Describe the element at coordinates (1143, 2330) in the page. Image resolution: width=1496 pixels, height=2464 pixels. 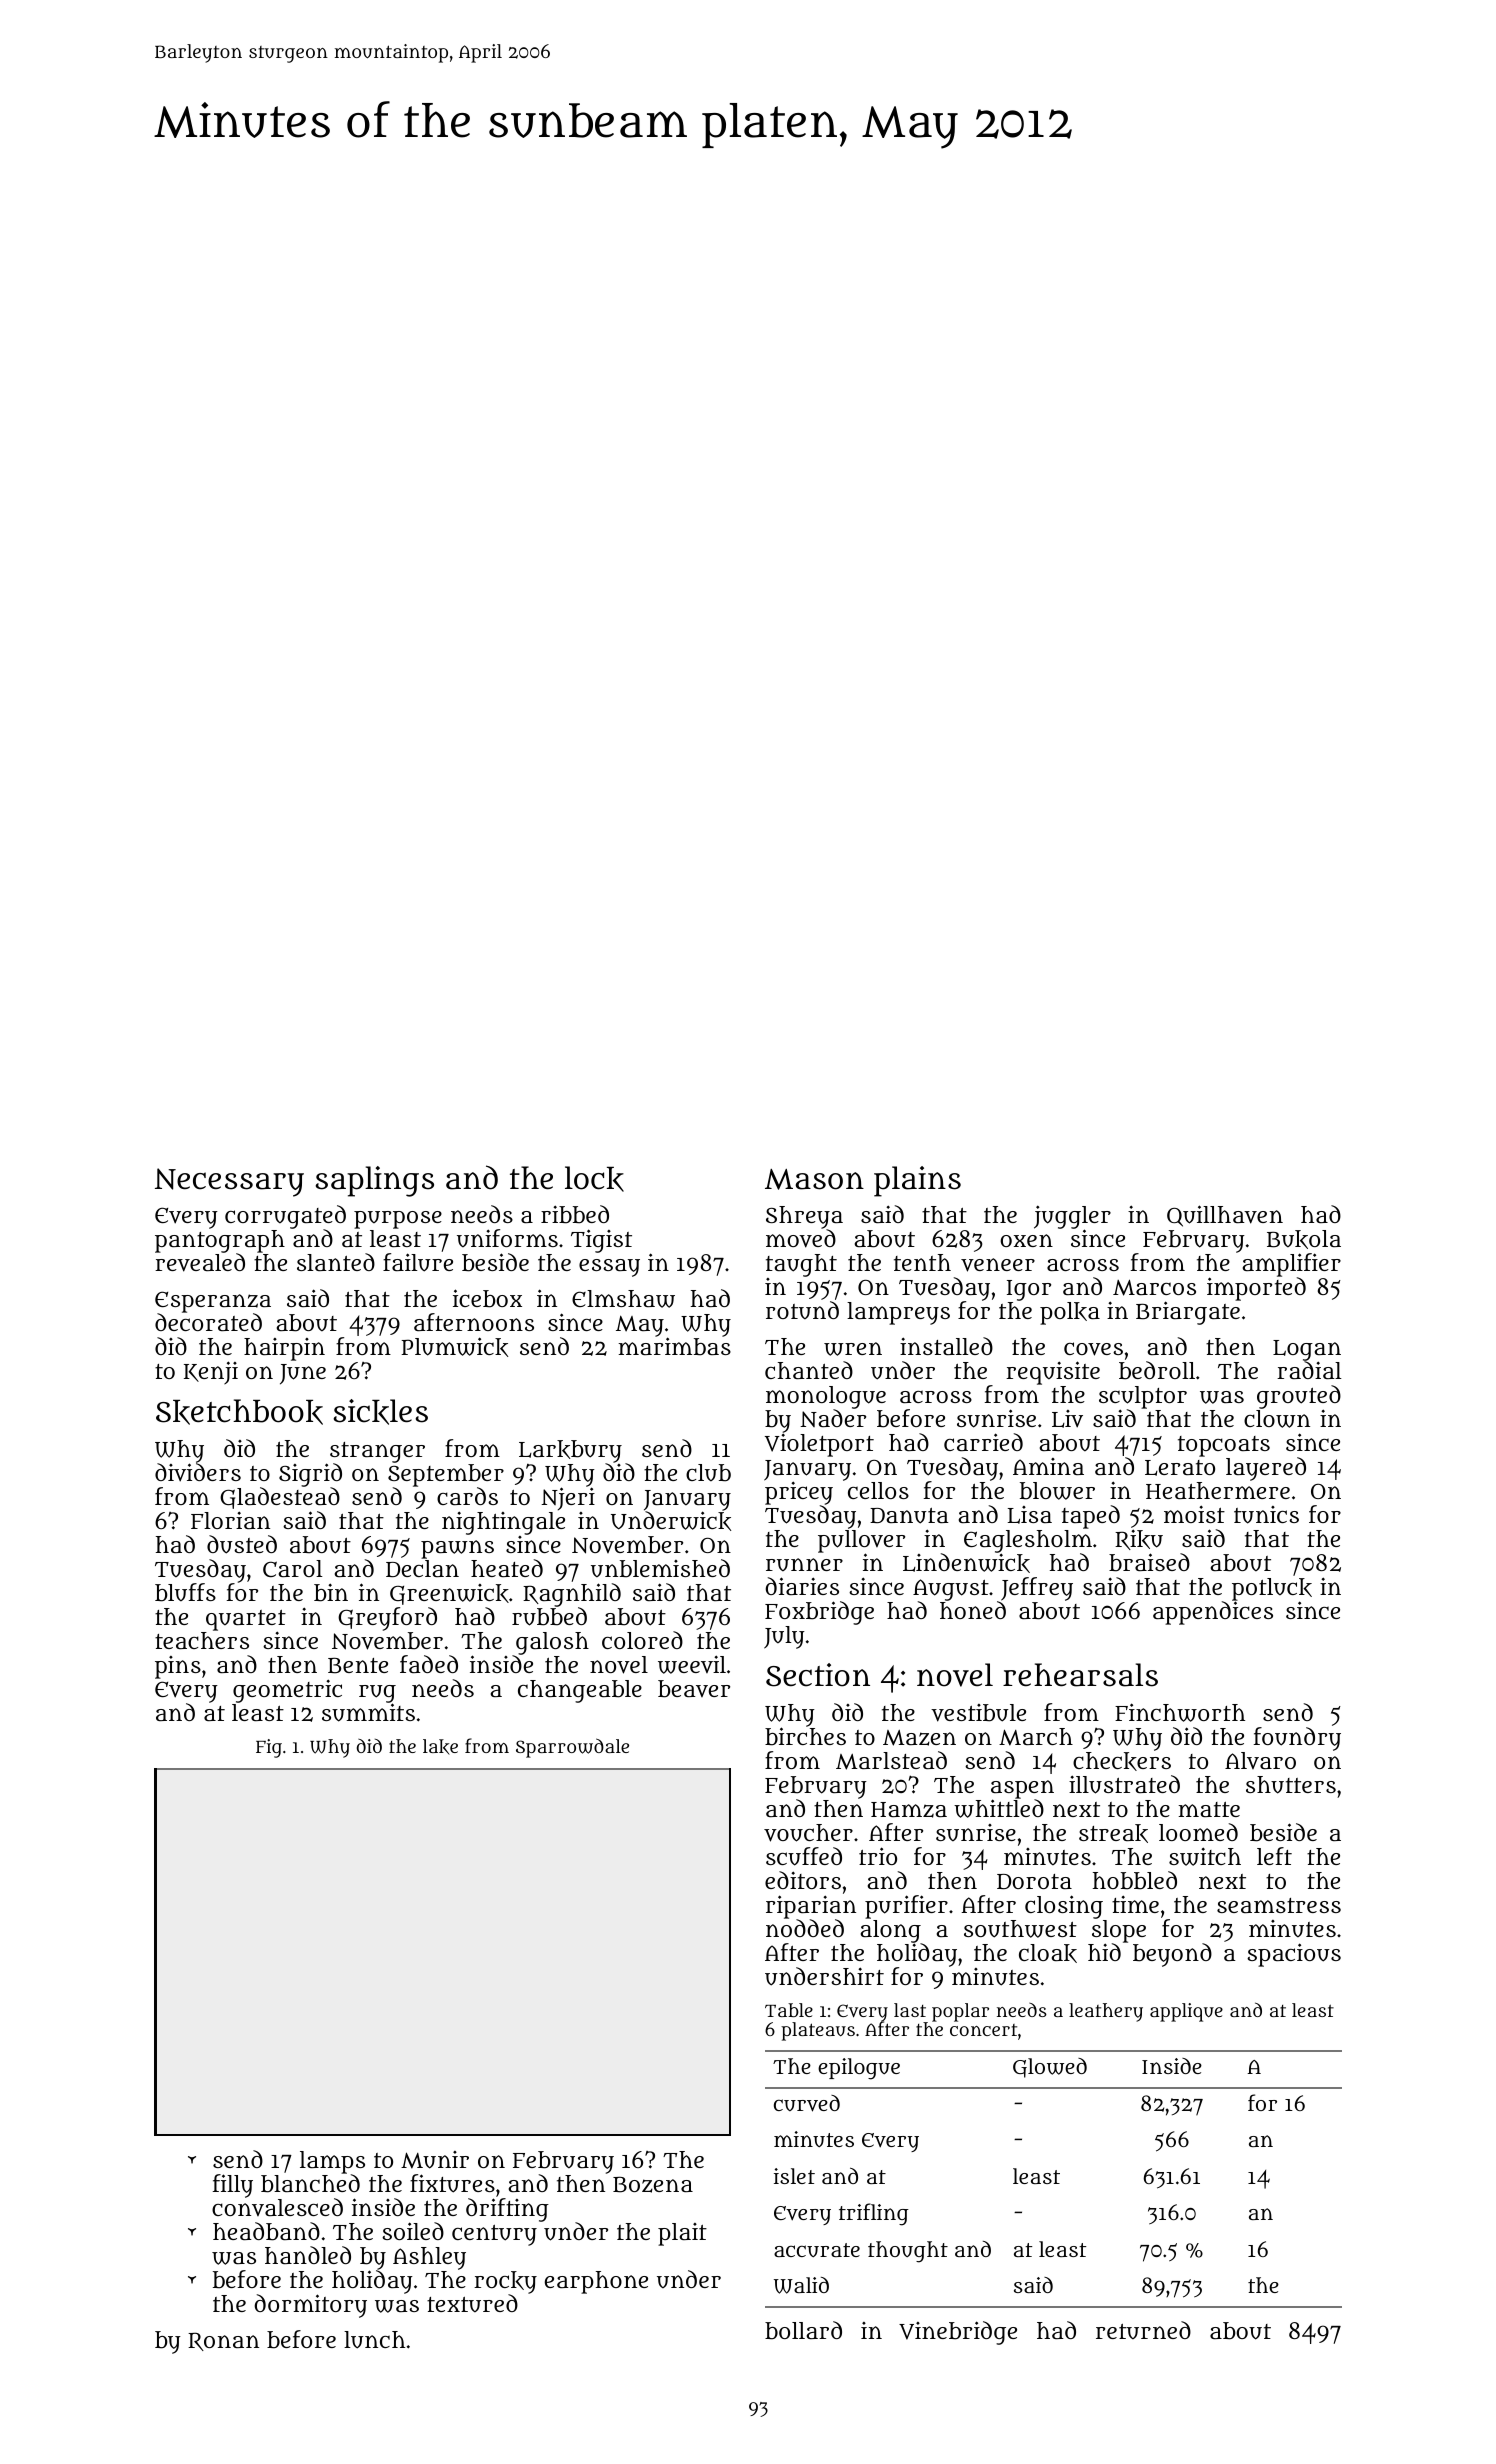
I see `returned` at that location.
